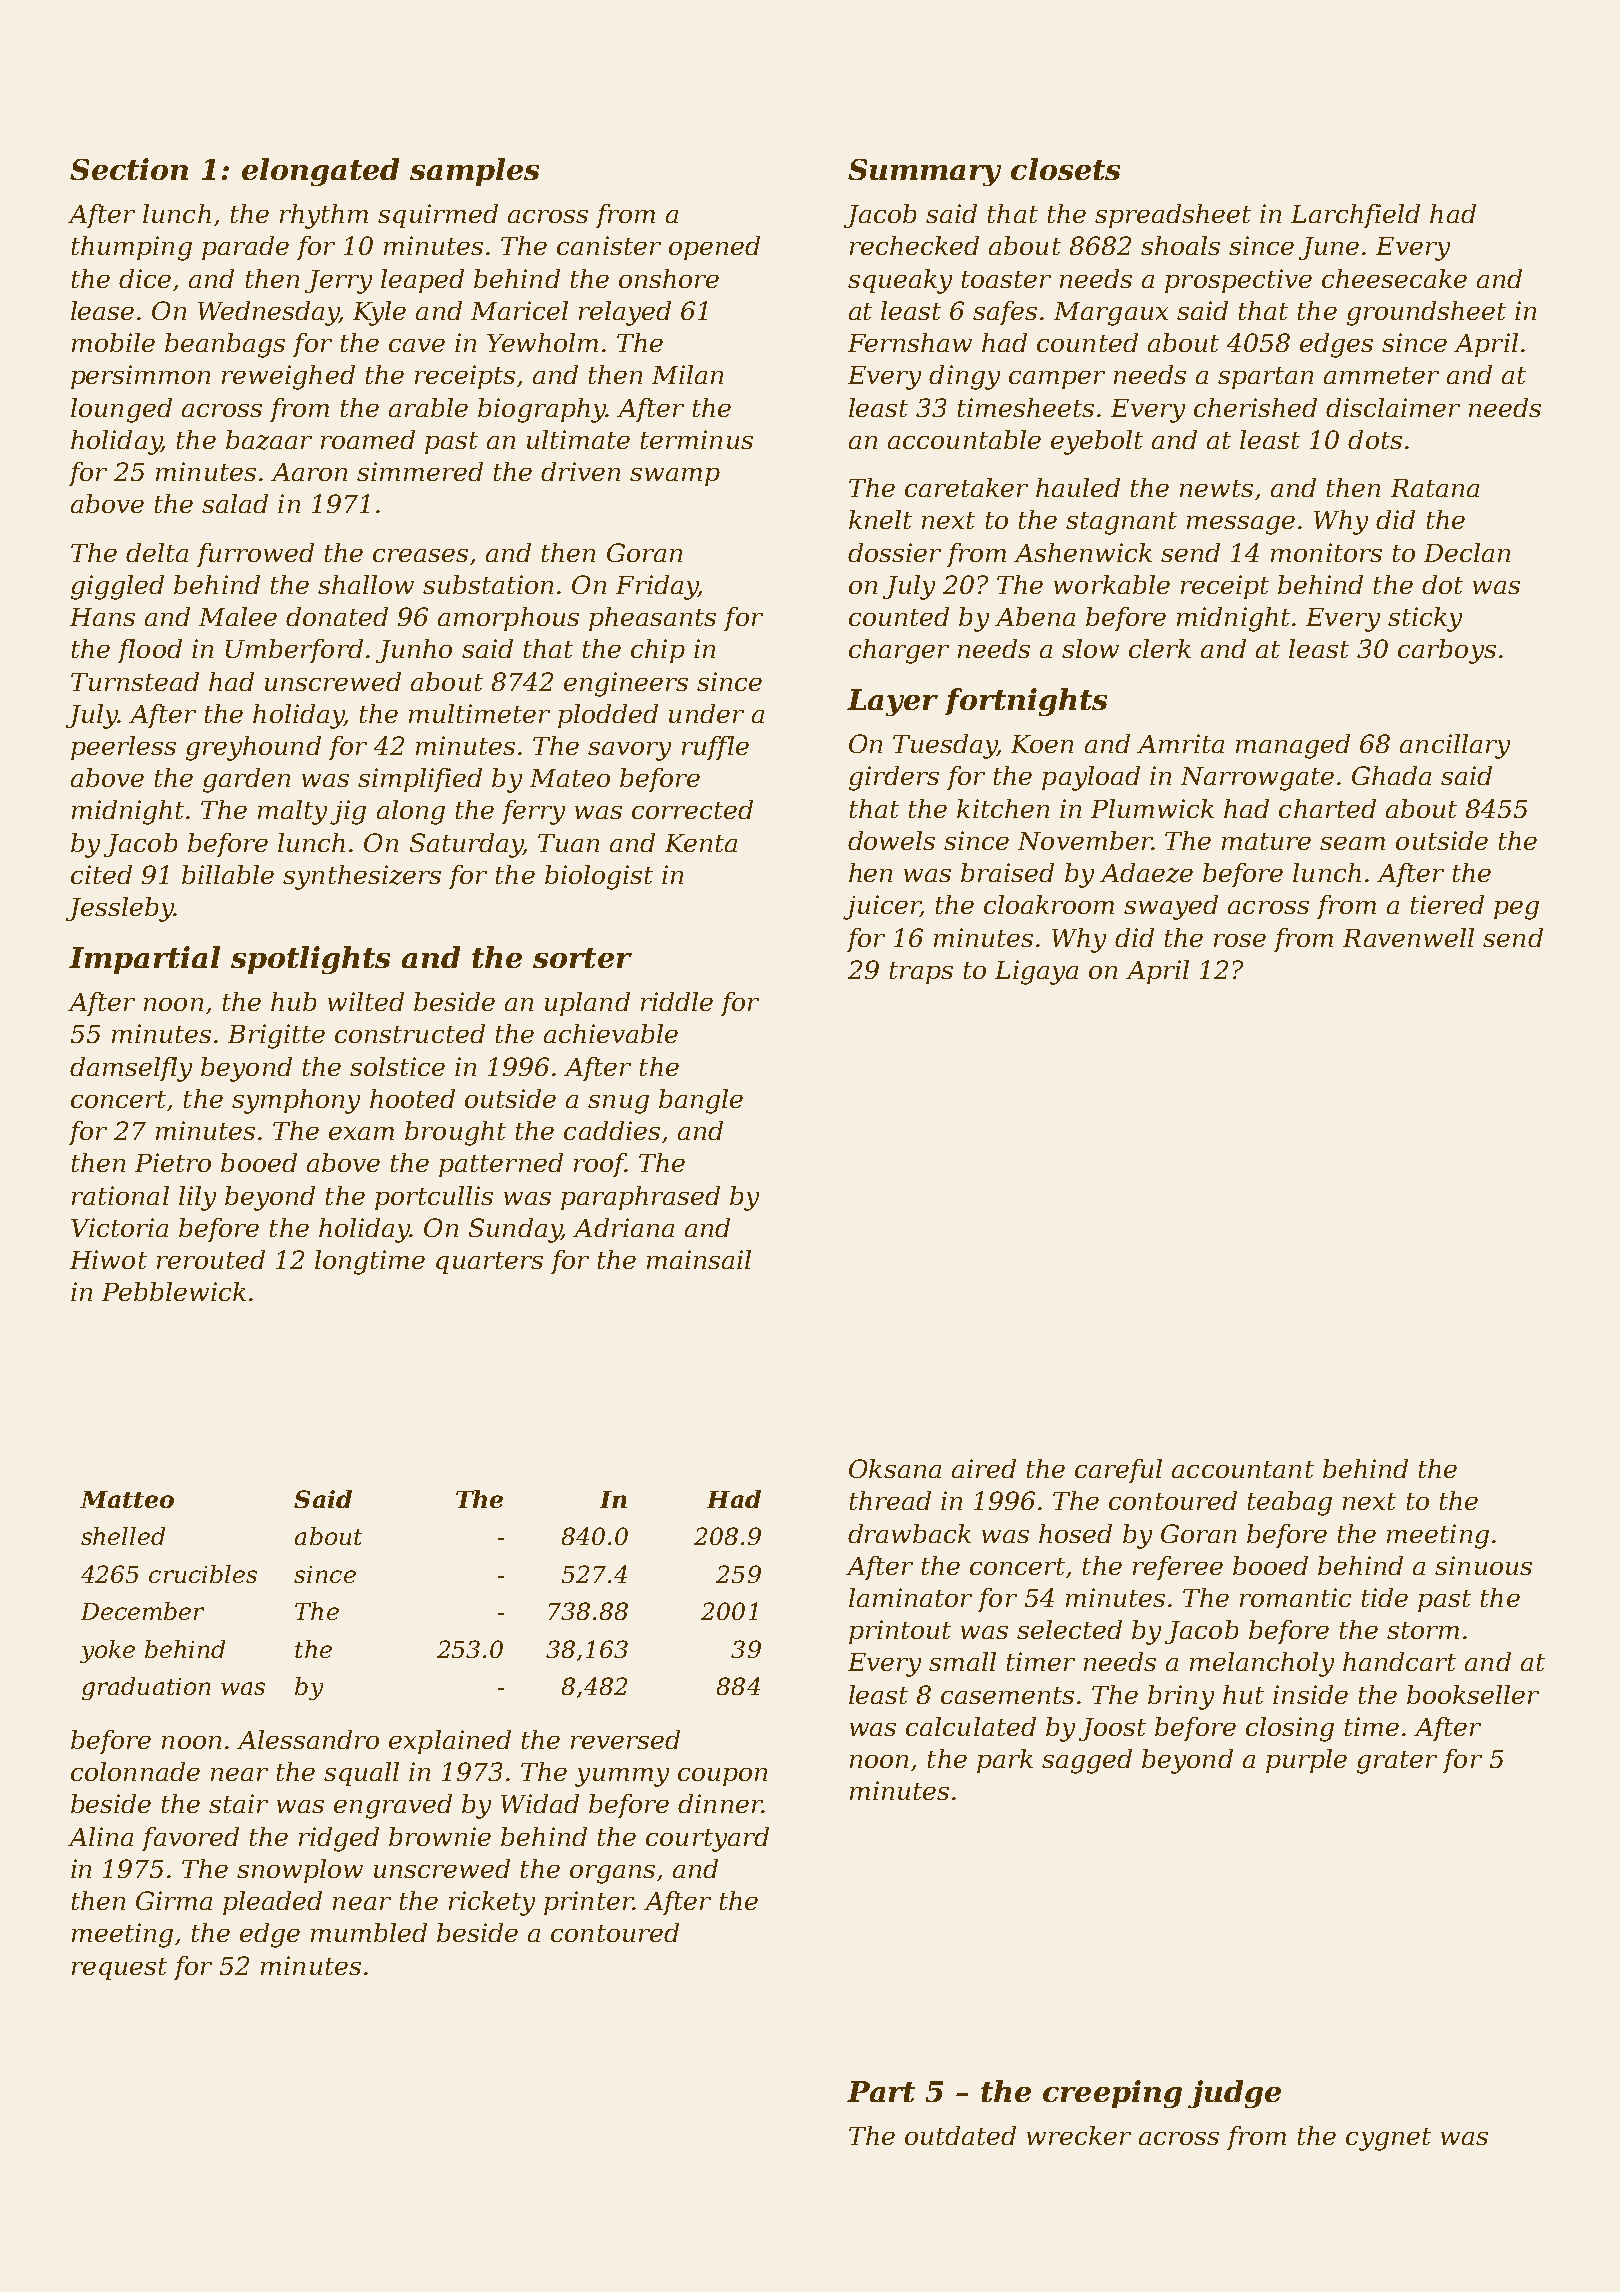 The image size is (1620, 2292). Describe the element at coordinates (474, 172) in the screenshot. I see `samples` at that location.
